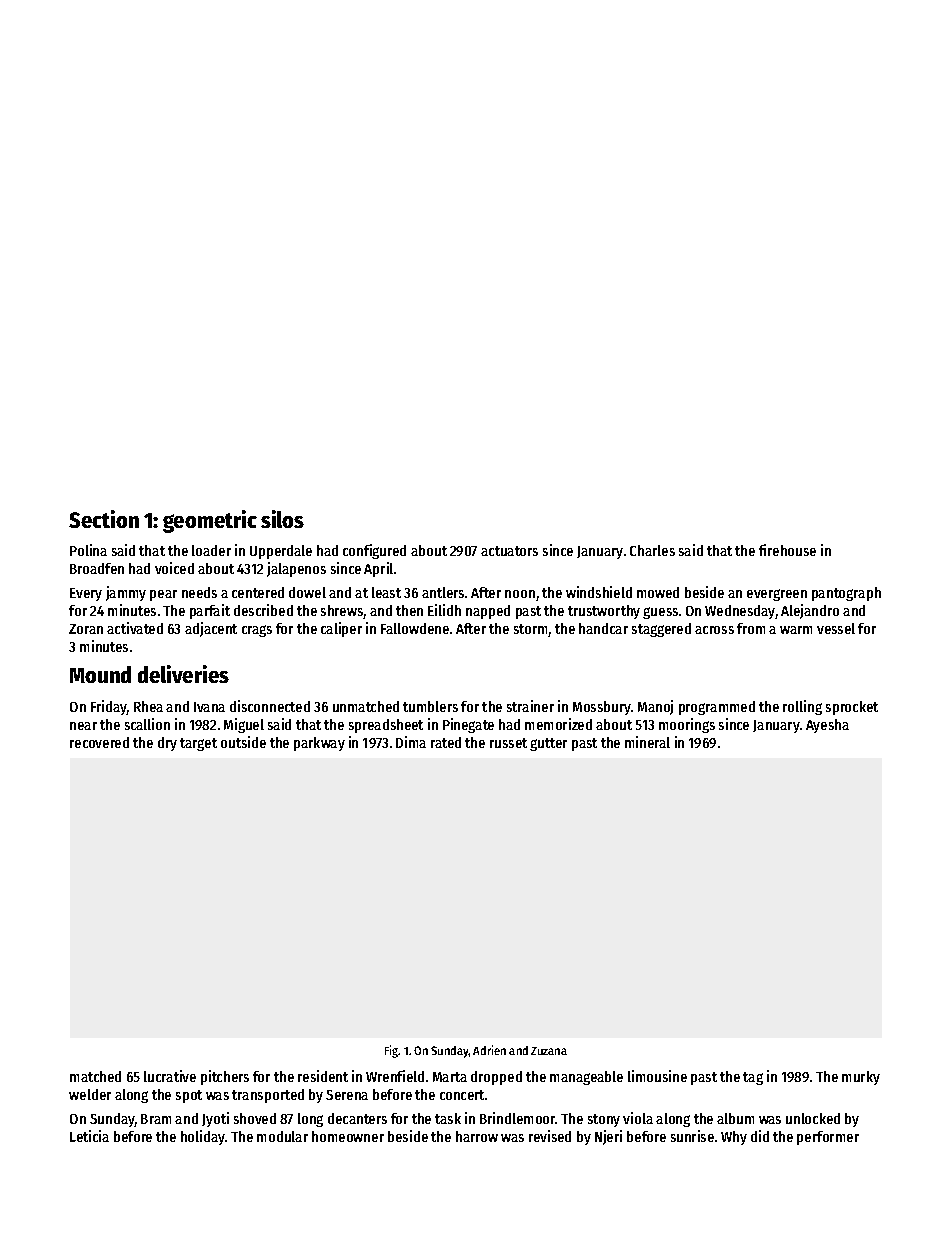 This screenshot has height=1233, width=952. What do you see at coordinates (787, 550) in the screenshot?
I see `firehouse` at bounding box center [787, 550].
